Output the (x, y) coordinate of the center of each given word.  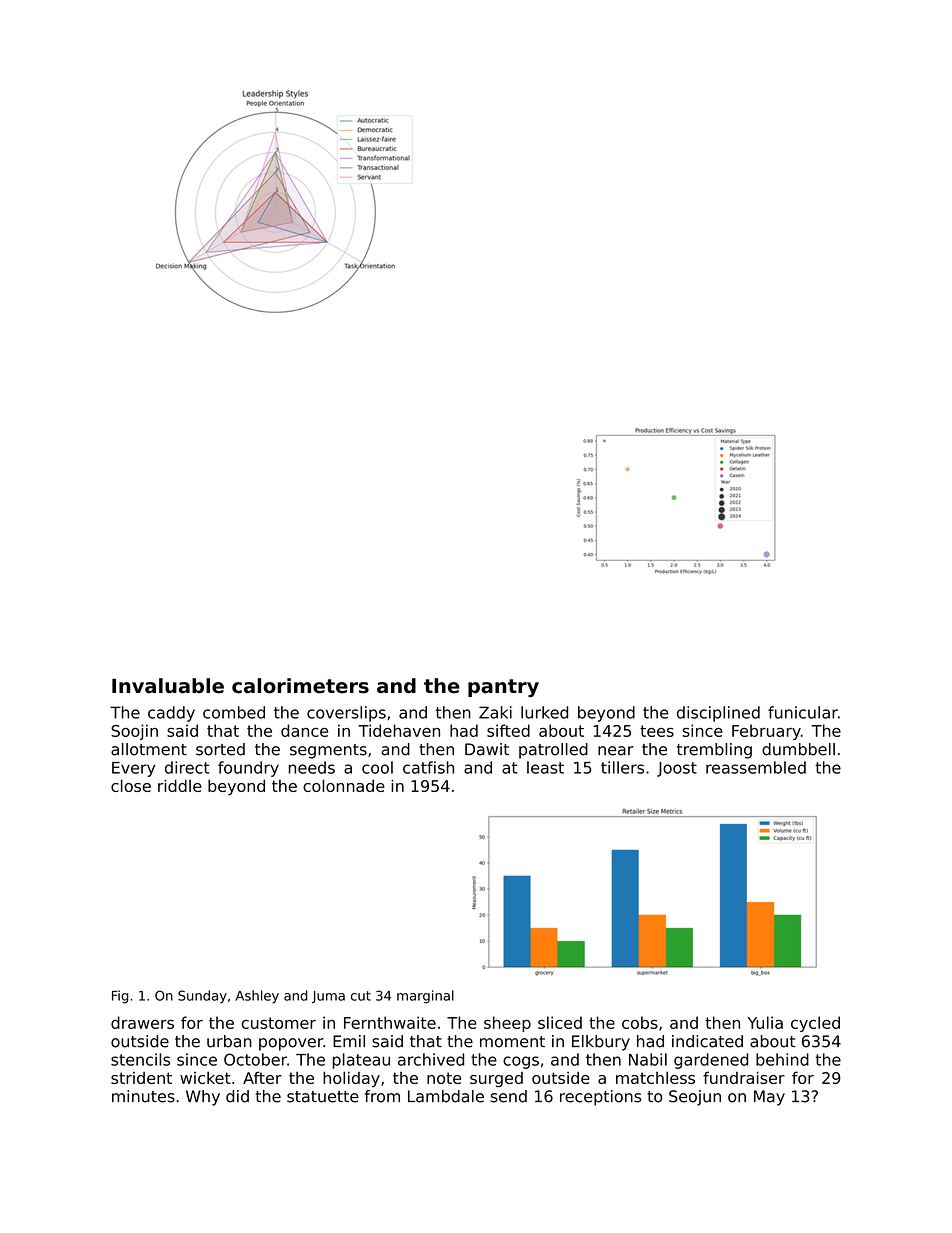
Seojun (695, 1098)
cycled (815, 1024)
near (616, 751)
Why (203, 1098)
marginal (425, 997)
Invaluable (168, 686)
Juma (328, 997)
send (508, 1096)
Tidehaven (399, 730)
